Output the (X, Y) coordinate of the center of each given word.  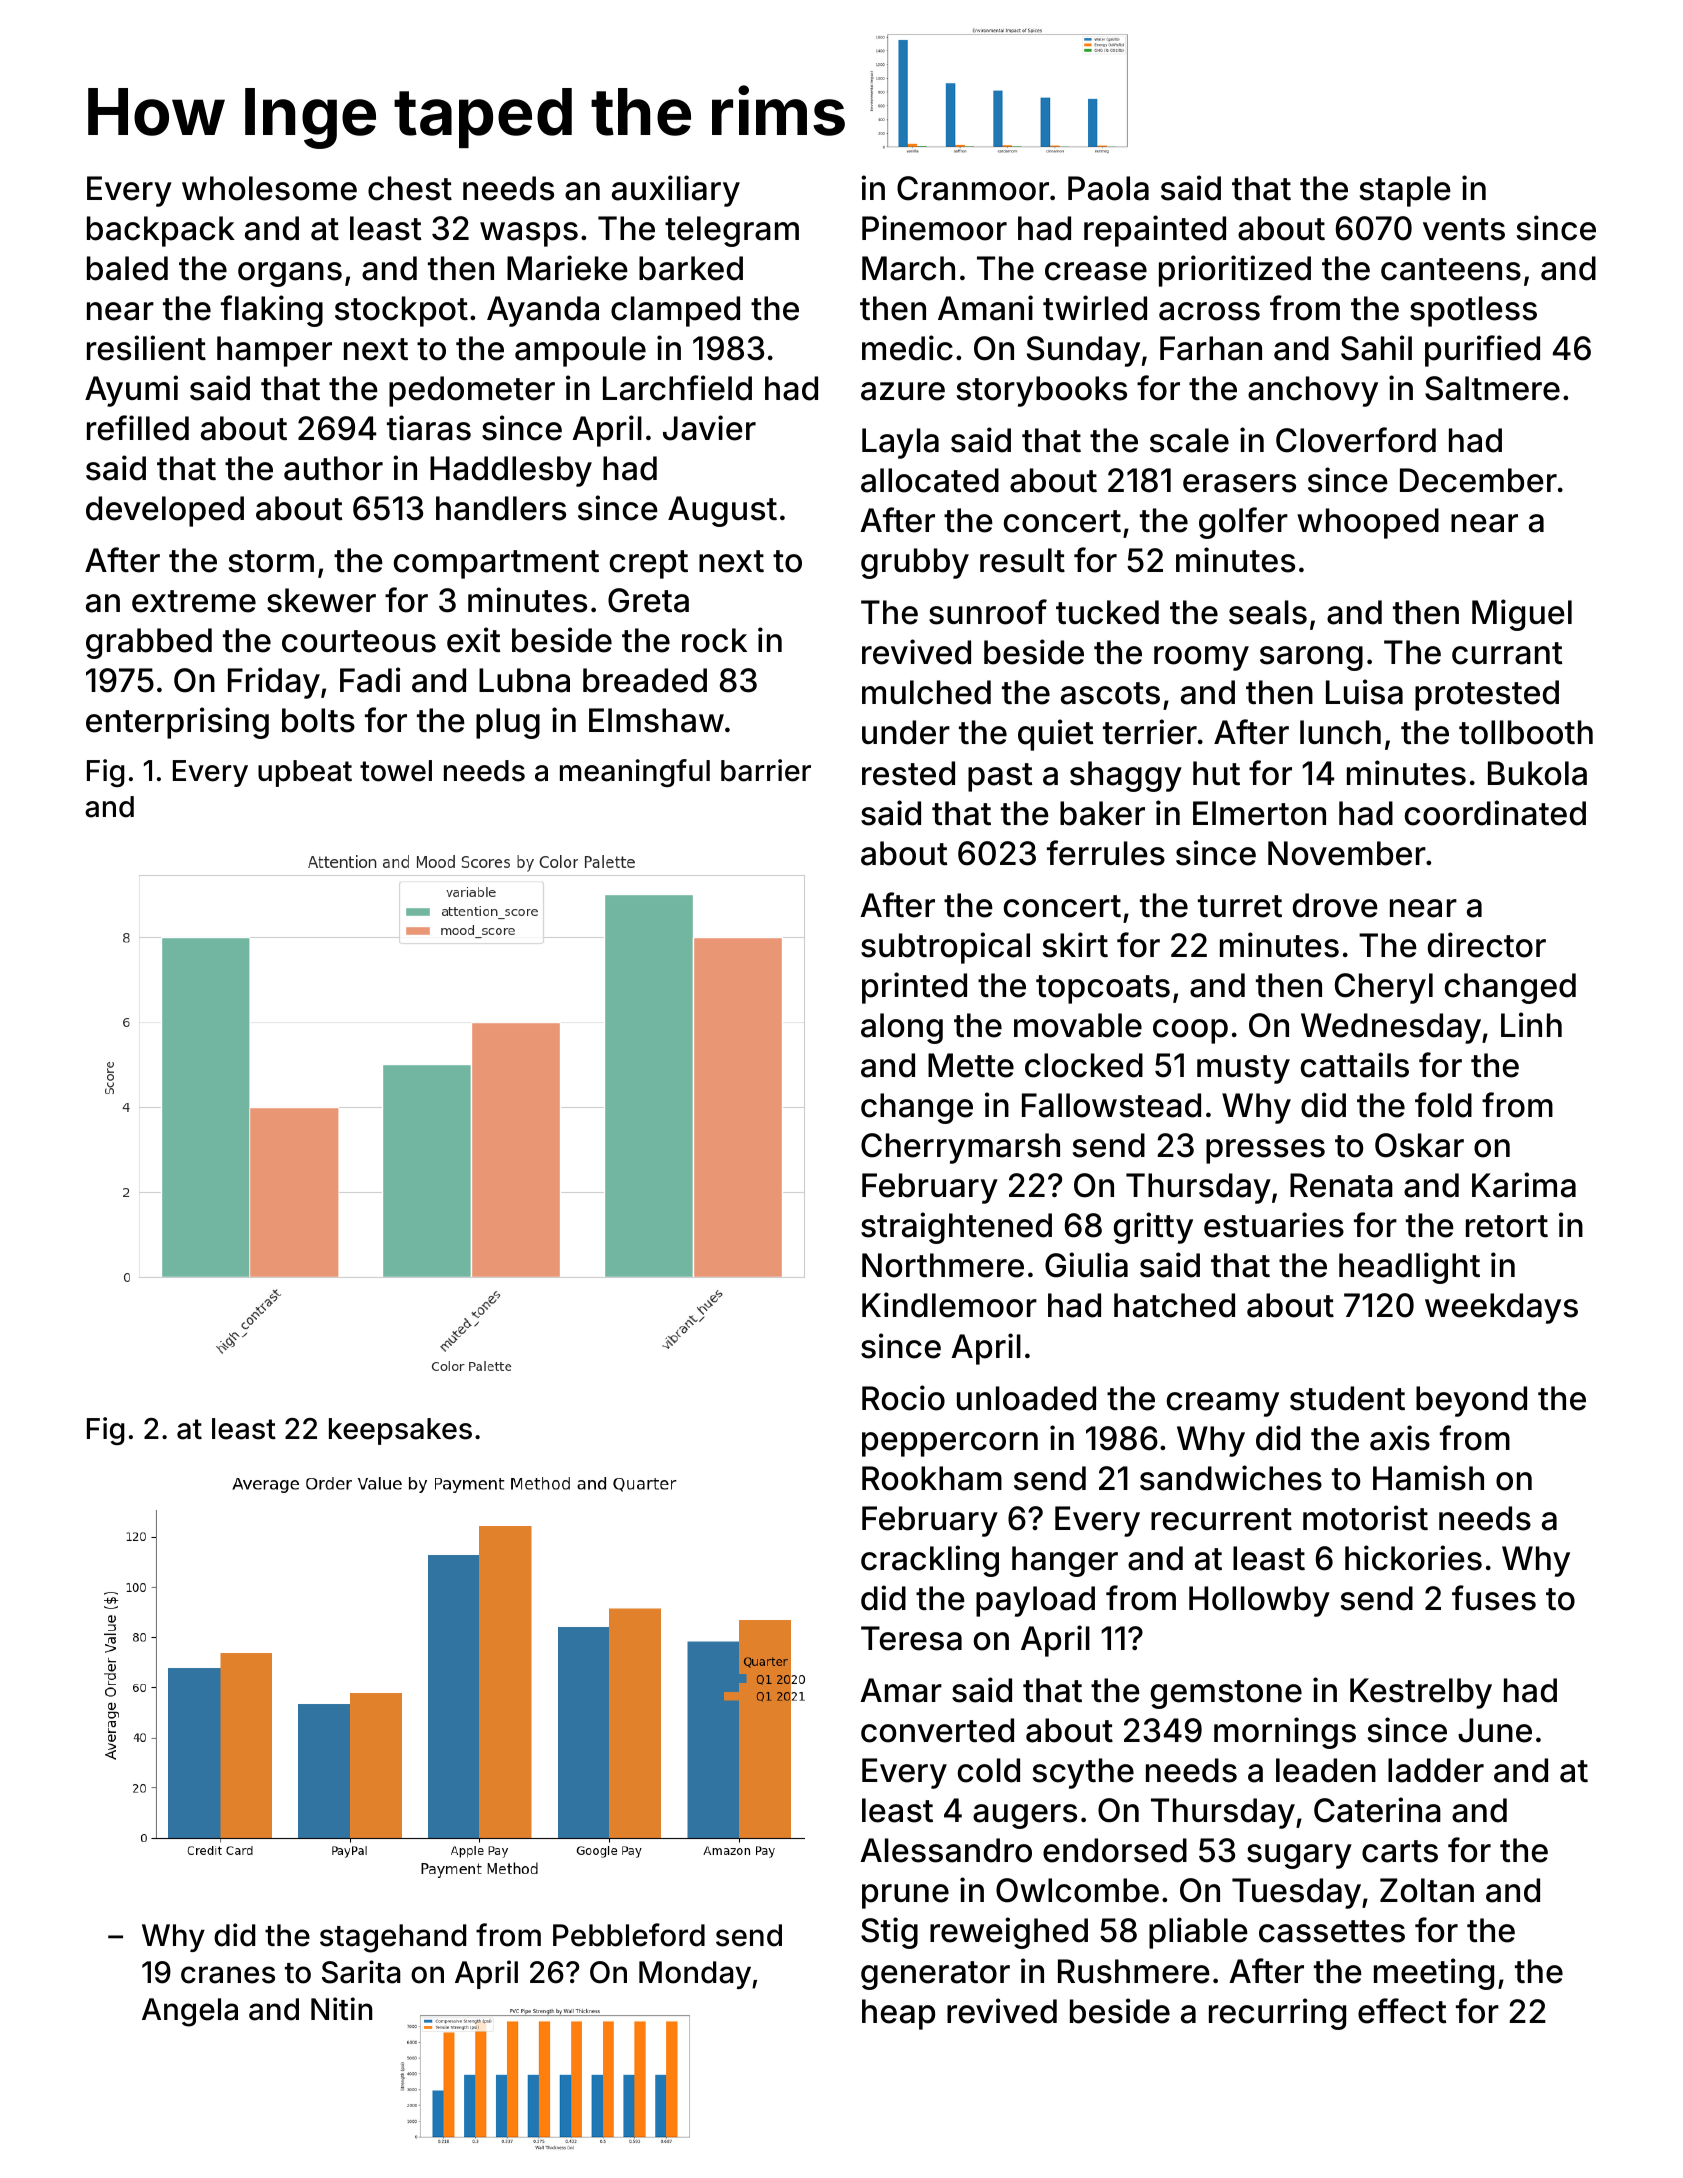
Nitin (341, 2008)
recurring (1277, 2014)
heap (898, 2014)
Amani (985, 308)
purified (1482, 351)
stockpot (401, 311)
